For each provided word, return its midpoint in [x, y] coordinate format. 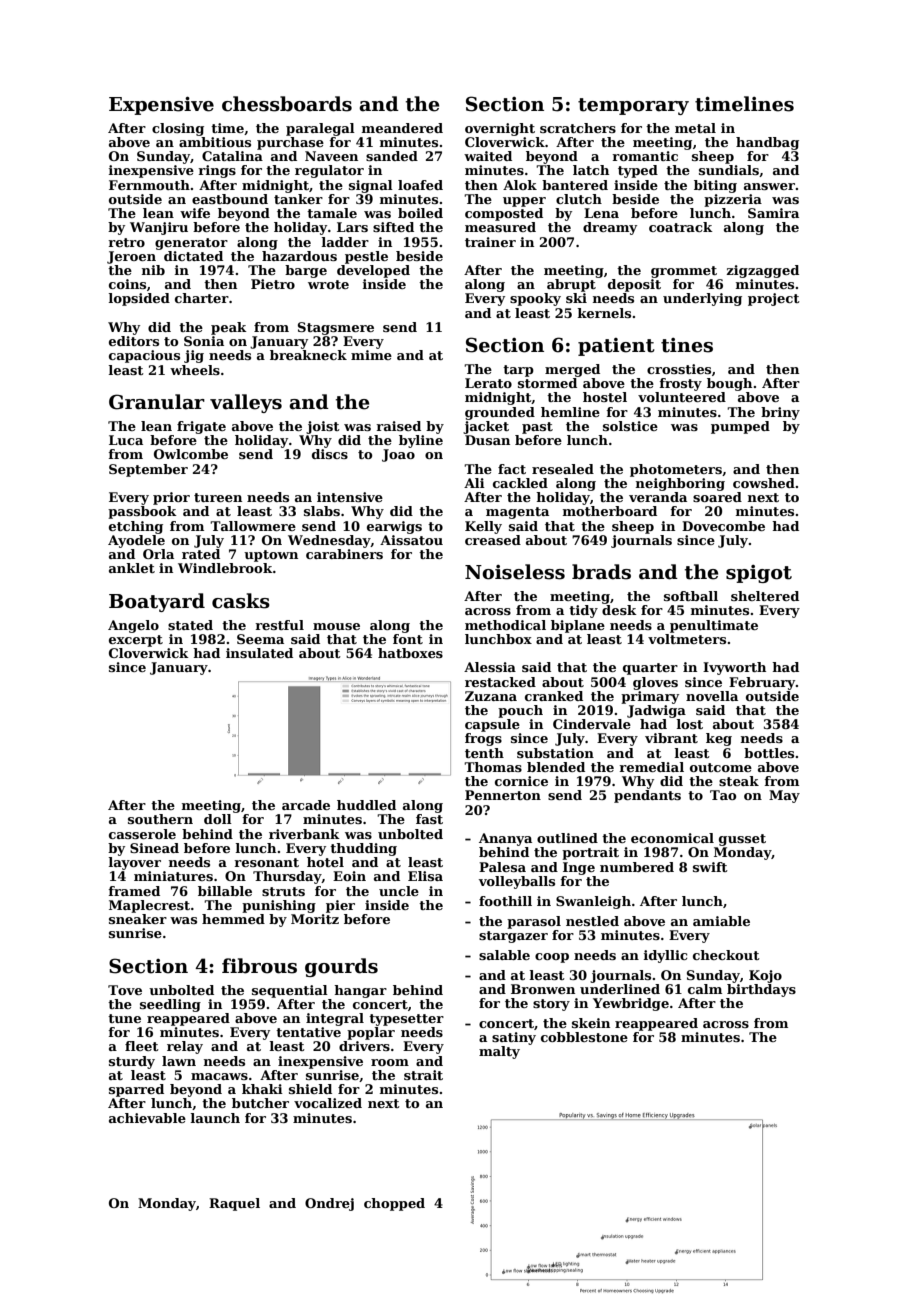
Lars [352, 227]
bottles [769, 753]
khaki [262, 1089]
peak [229, 328]
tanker [298, 199]
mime [371, 355]
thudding [363, 849]
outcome [721, 767]
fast [429, 819]
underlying [702, 299]
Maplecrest [149, 906]
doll [218, 819]
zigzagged [762, 271]
